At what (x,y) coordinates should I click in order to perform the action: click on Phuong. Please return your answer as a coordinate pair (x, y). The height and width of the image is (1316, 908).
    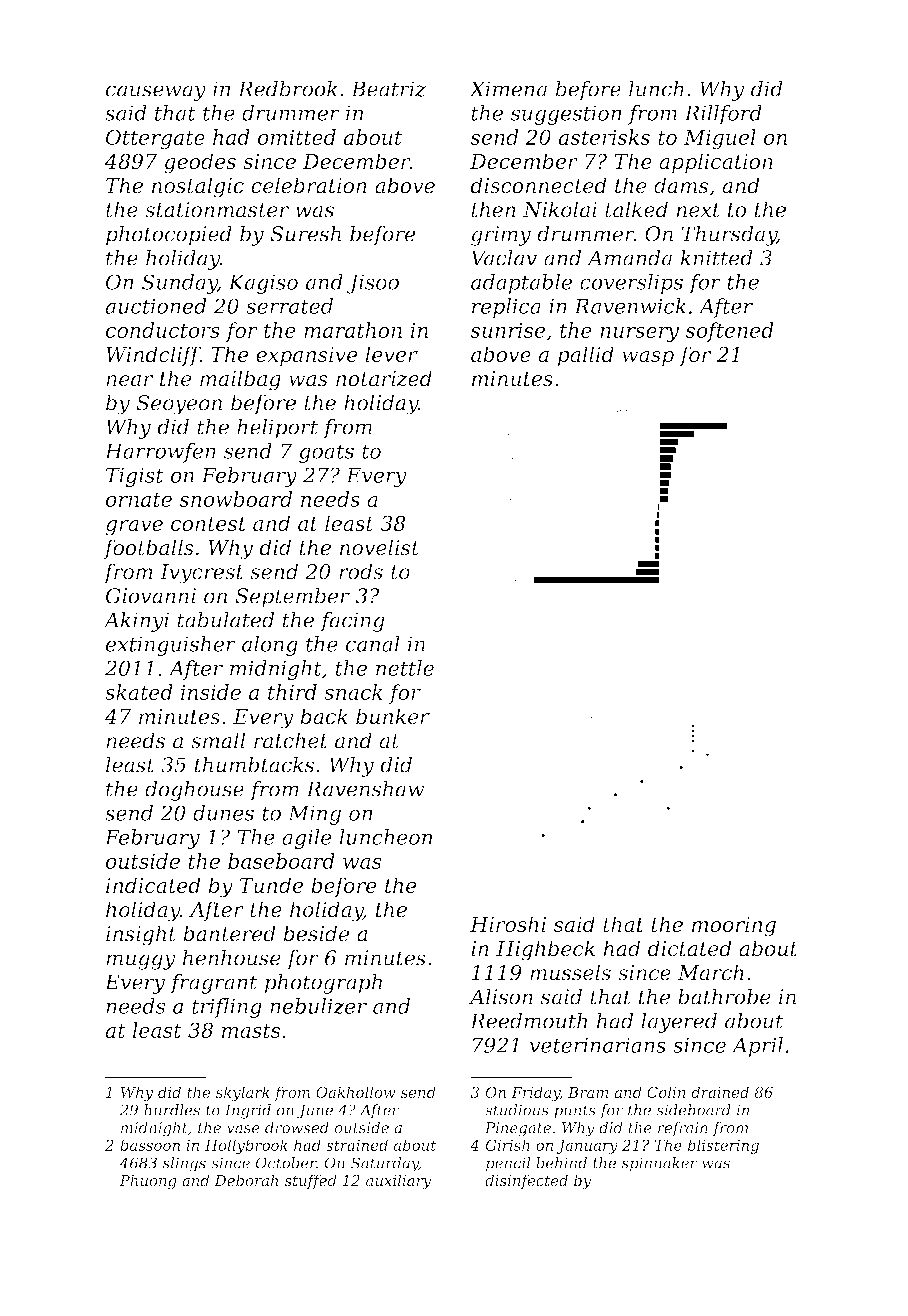
    Looking at the image, I should click on (148, 1182).
